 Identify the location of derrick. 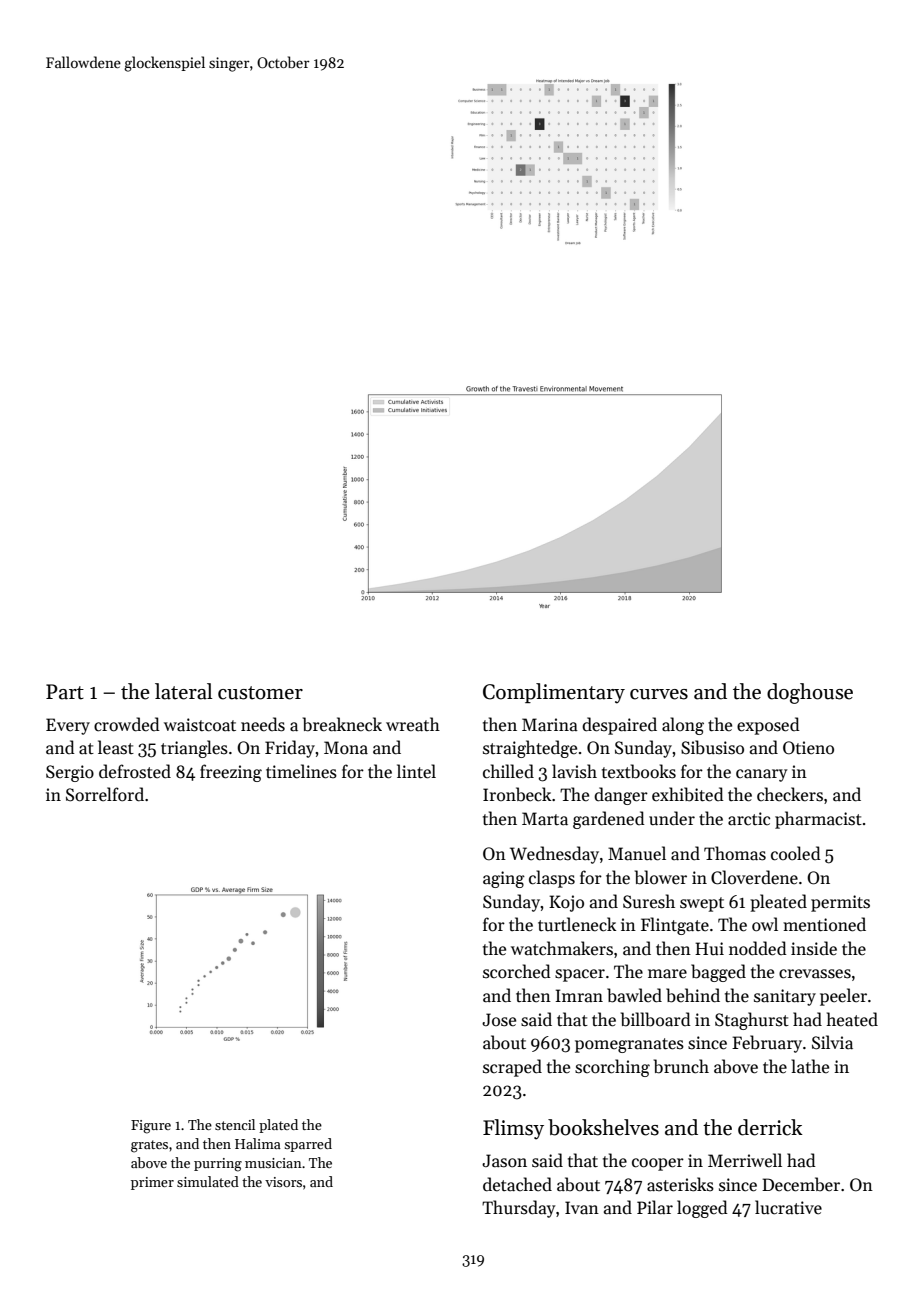
(770, 1127).
